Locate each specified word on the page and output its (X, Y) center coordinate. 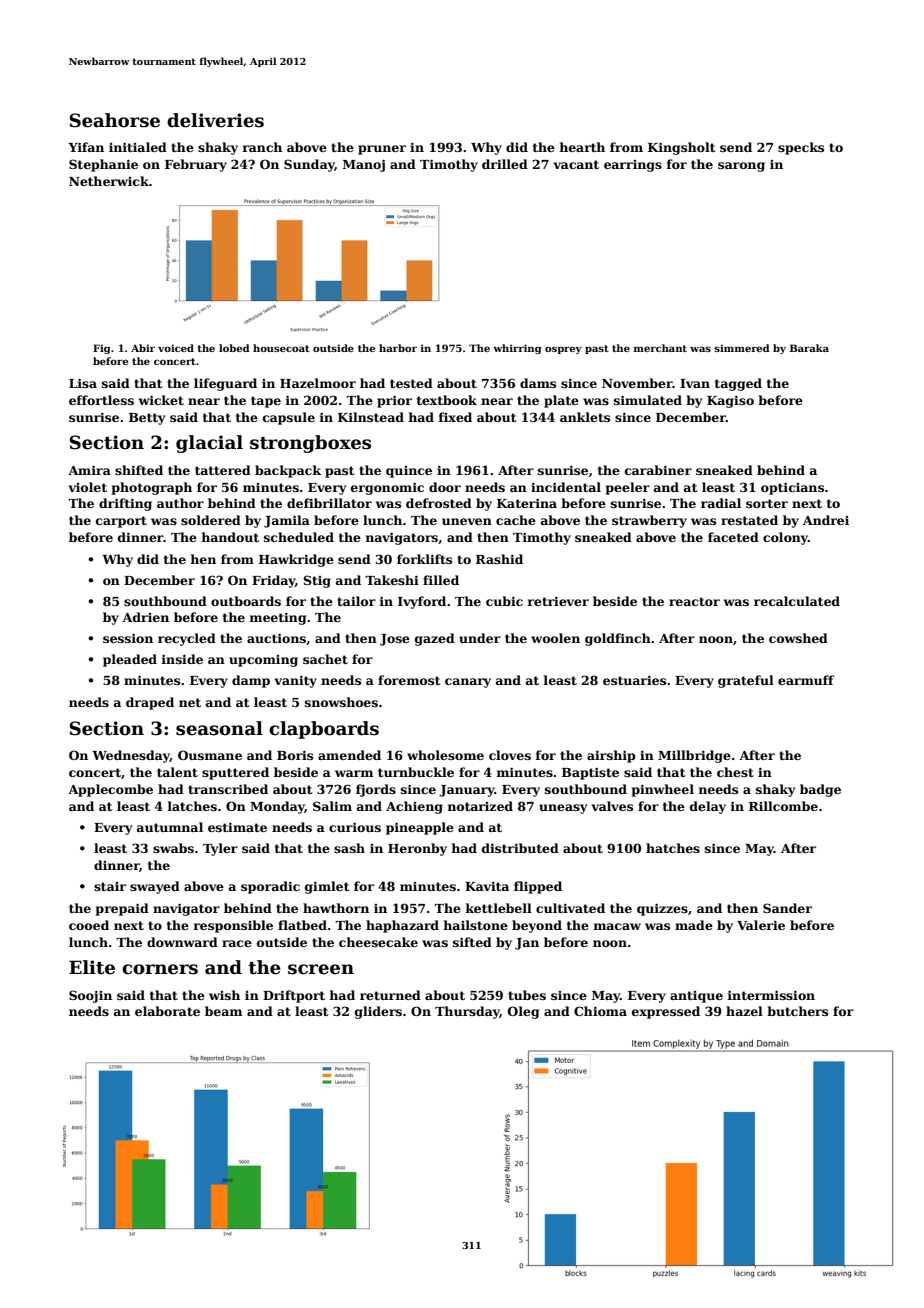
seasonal (219, 728)
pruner (382, 150)
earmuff (806, 680)
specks (801, 148)
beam (223, 1011)
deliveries (215, 120)
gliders (378, 1012)
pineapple (420, 828)
